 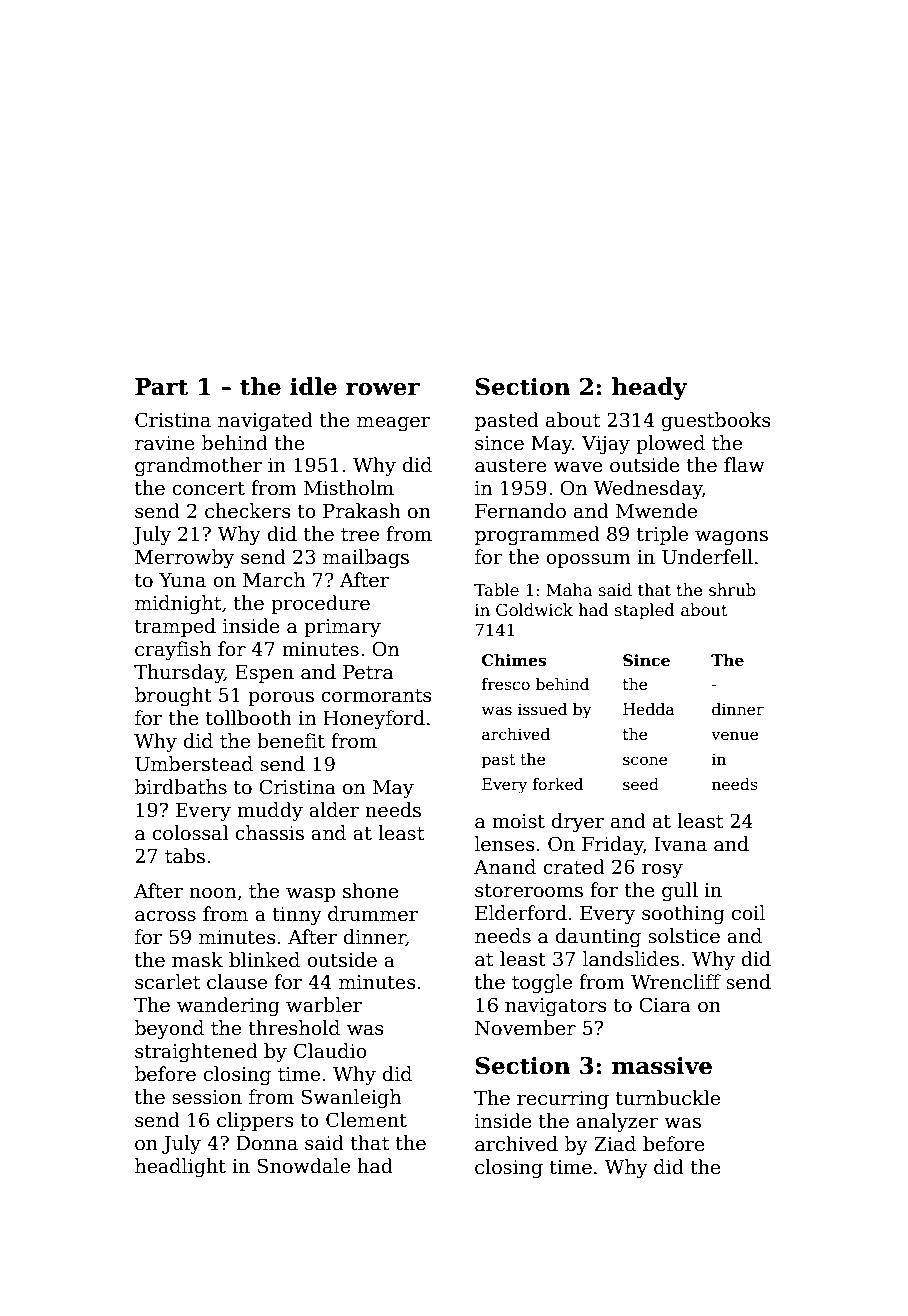 I want to click on Ziad, so click(x=615, y=1144).
